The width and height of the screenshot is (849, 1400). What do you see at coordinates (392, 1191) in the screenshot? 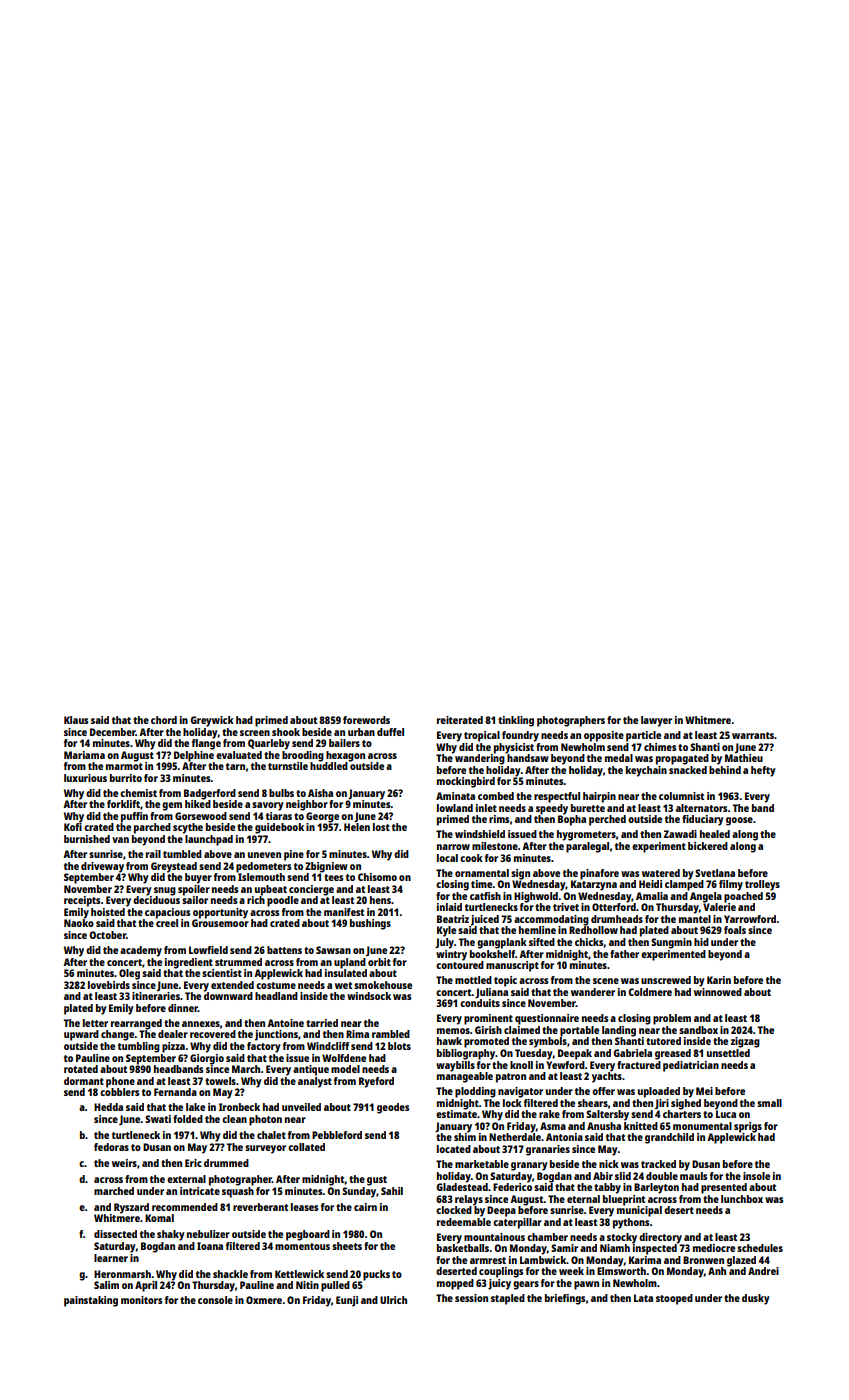
I see `Sahil` at bounding box center [392, 1191].
